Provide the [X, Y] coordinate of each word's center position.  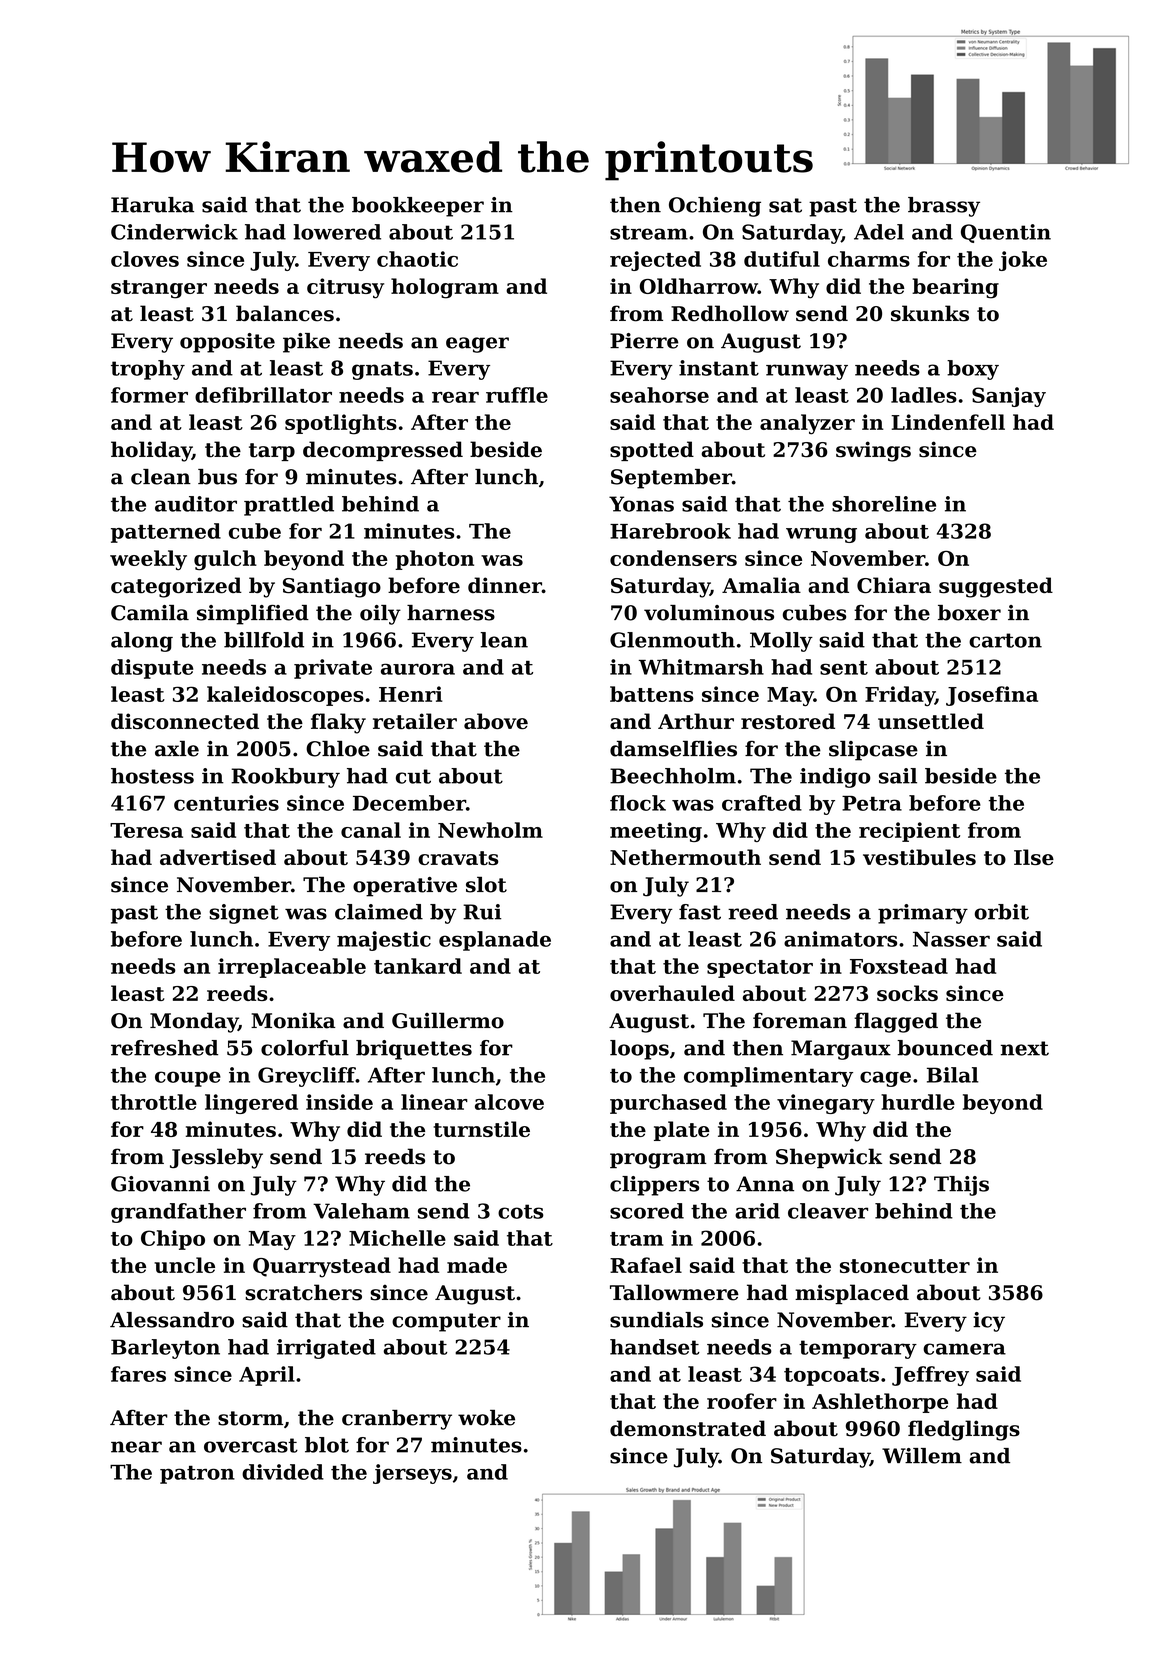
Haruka [152, 205]
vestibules [919, 857]
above [496, 721]
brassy [944, 207]
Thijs [961, 1186]
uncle [184, 1265]
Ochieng [715, 207]
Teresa [146, 830]
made [477, 1265]
